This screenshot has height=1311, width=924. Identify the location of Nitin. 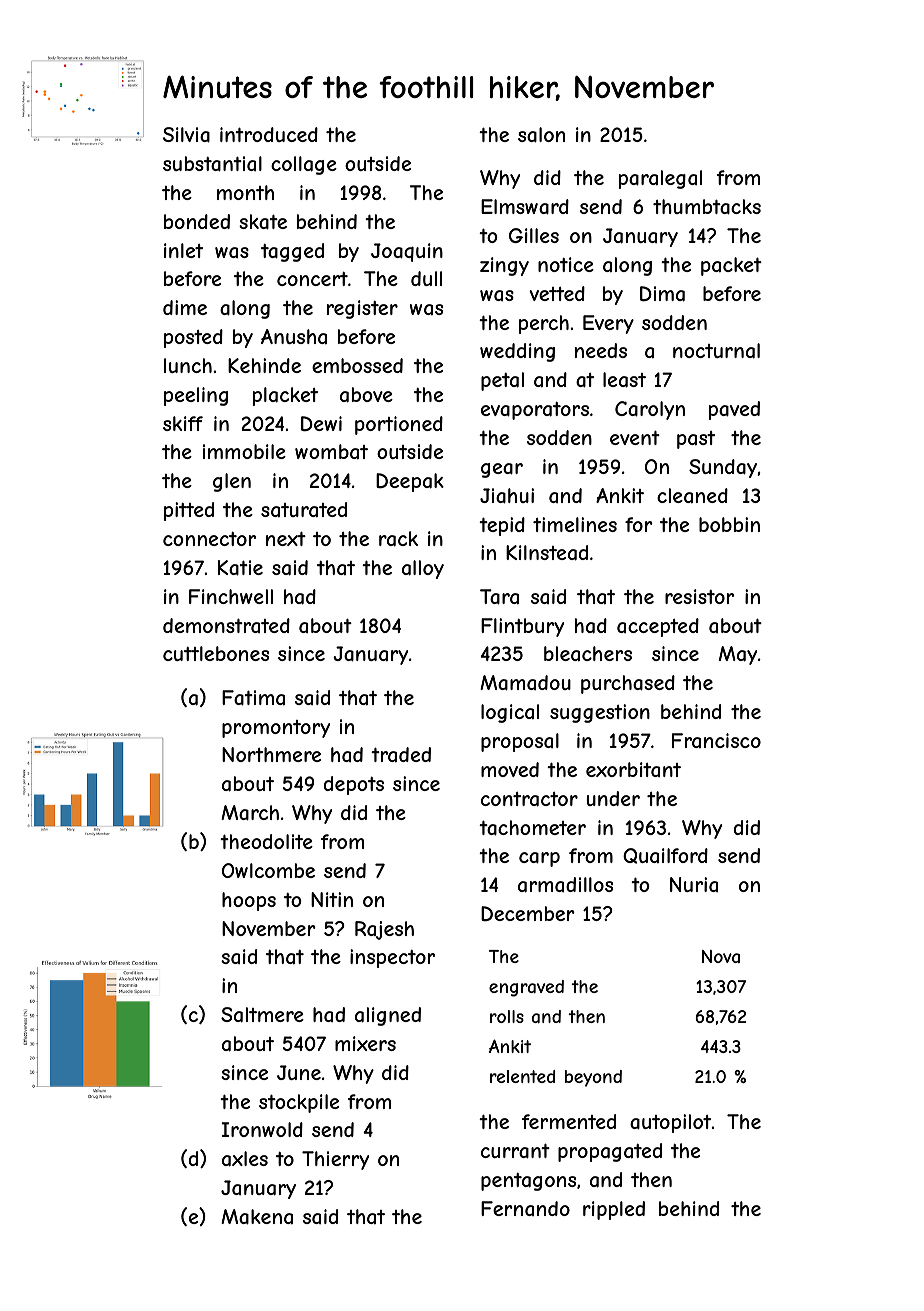
(332, 899).
